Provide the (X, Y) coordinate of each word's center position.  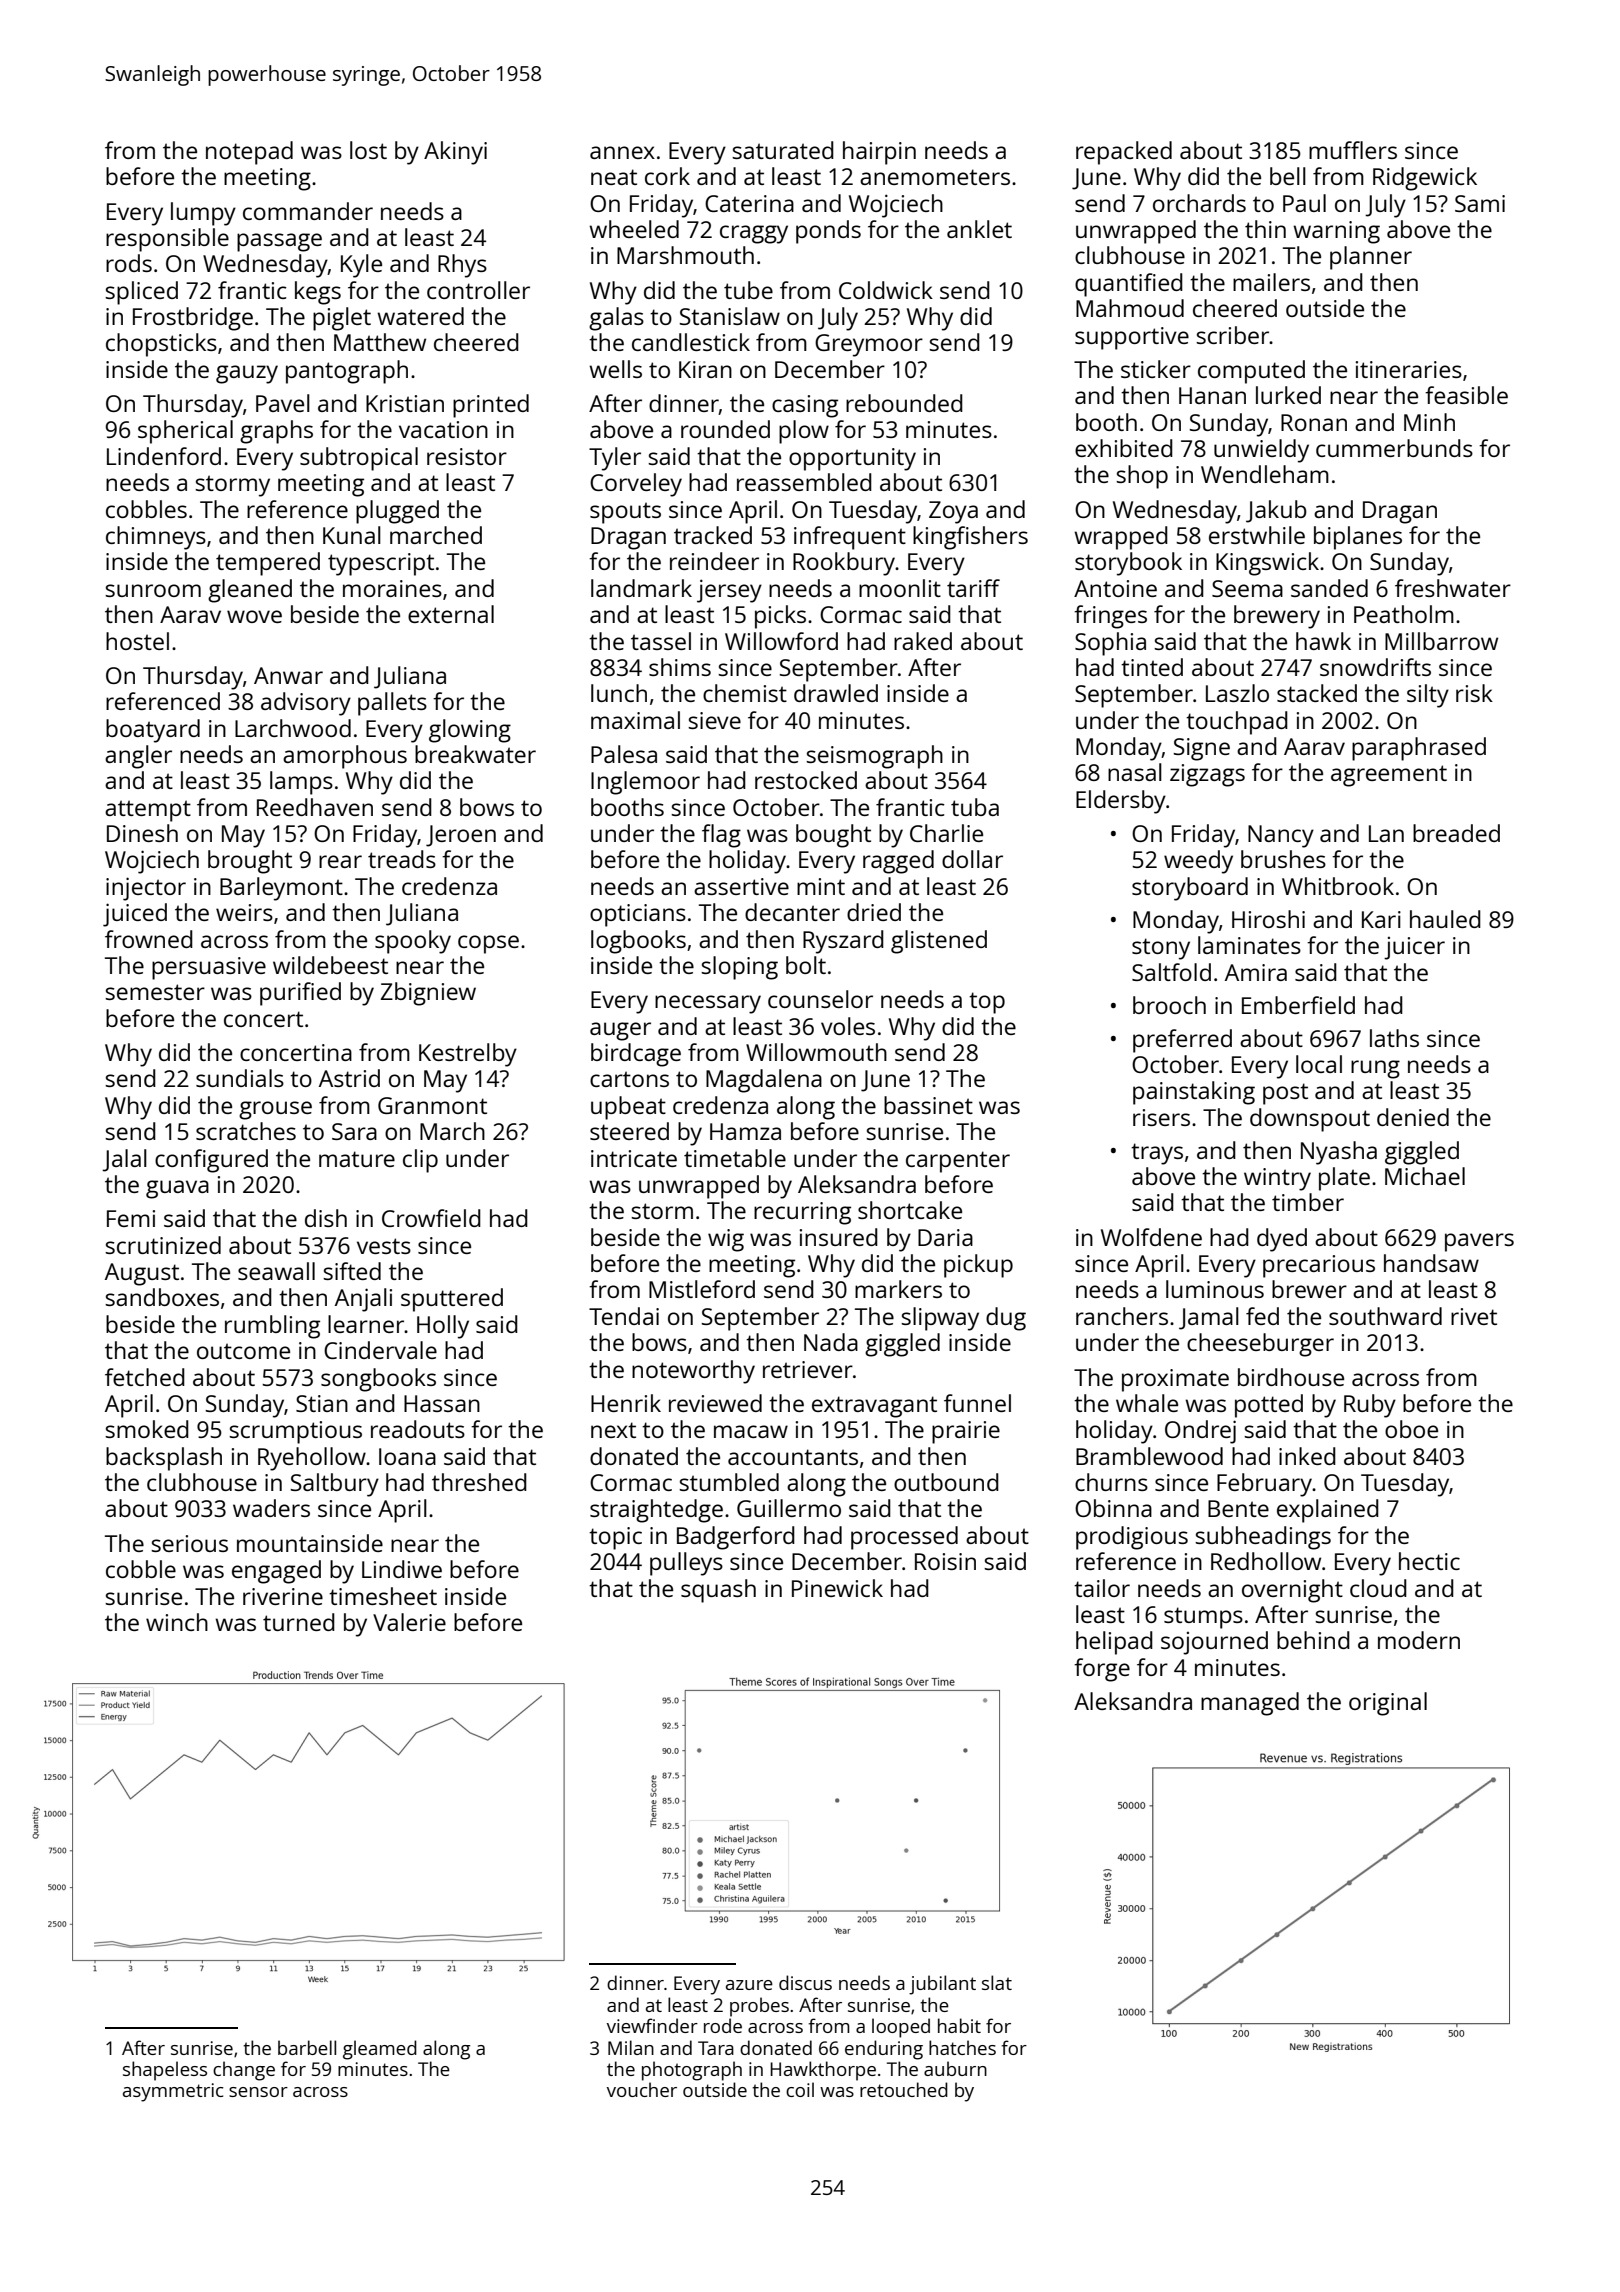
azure (749, 1985)
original (1388, 1704)
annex (622, 152)
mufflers (1353, 150)
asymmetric (173, 2092)
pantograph (347, 372)
